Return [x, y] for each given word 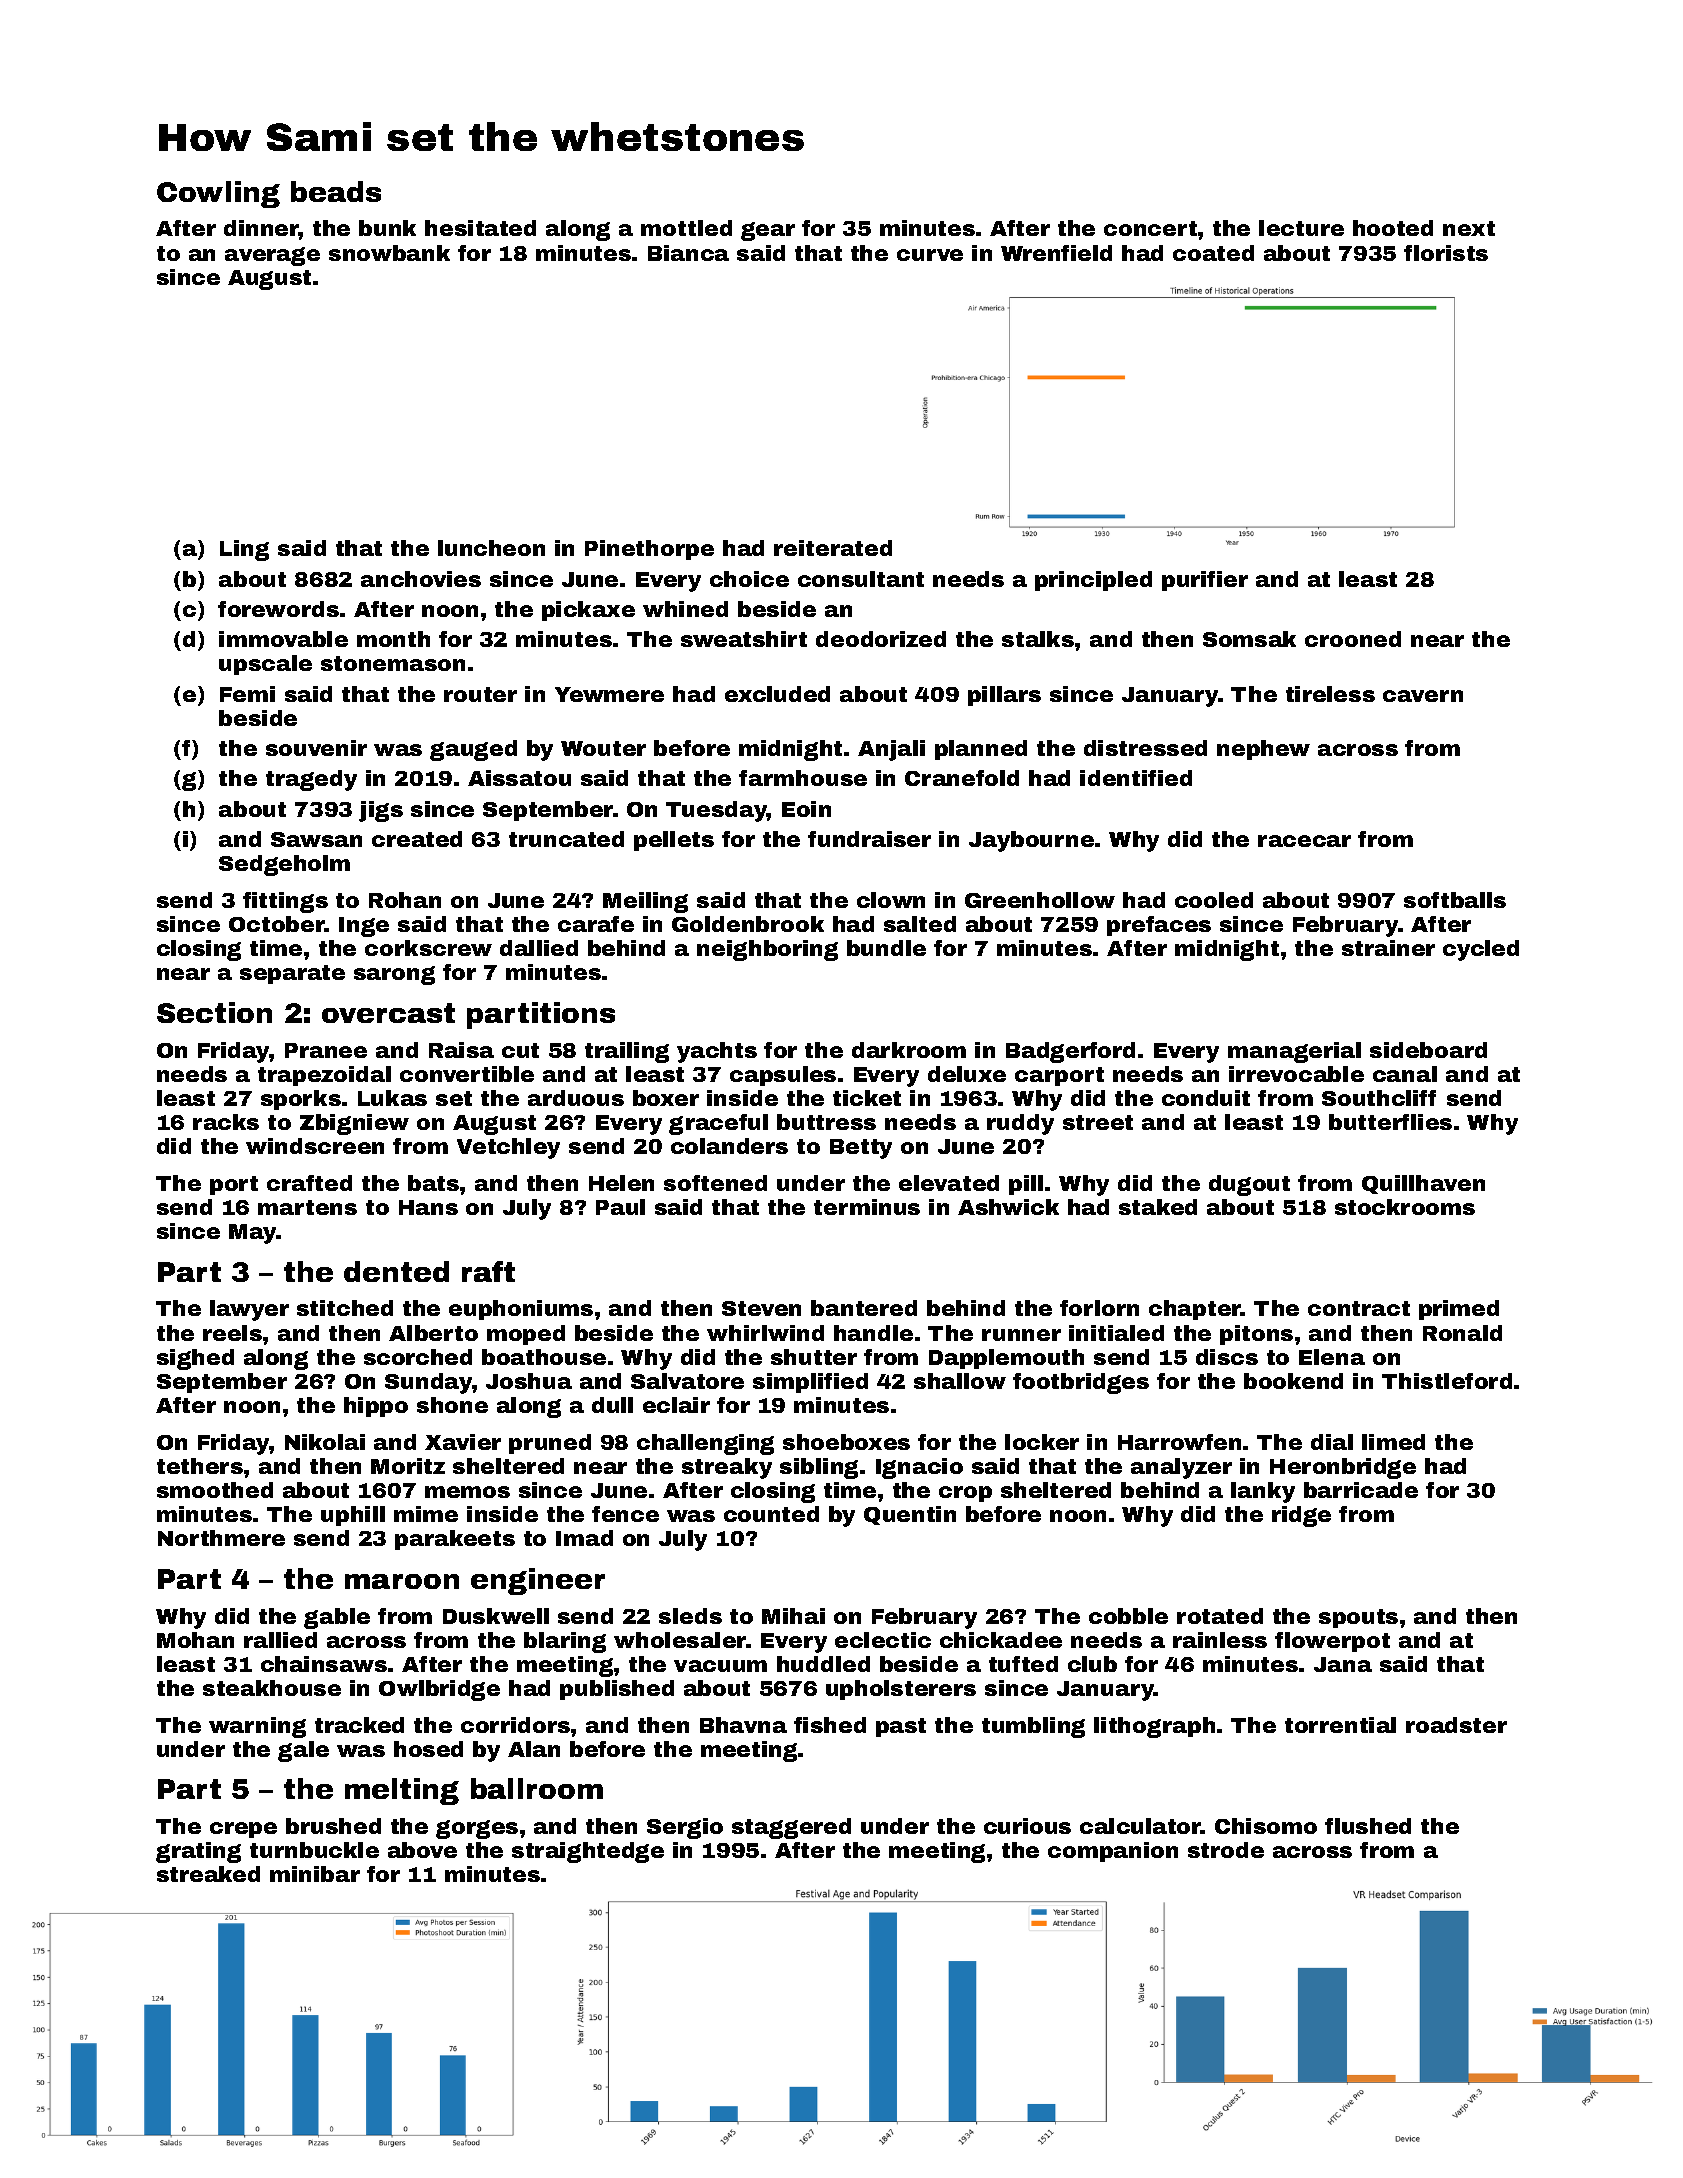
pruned [550, 1444]
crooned [1353, 639]
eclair [676, 1405]
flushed [1368, 1826]
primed [1459, 1310]
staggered [791, 1828]
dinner [261, 228]
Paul [620, 1207]
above [422, 1850]
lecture [1301, 228]
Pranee [326, 1050]
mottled [686, 228]
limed [1393, 1442]
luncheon [491, 548]
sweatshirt [744, 639]
